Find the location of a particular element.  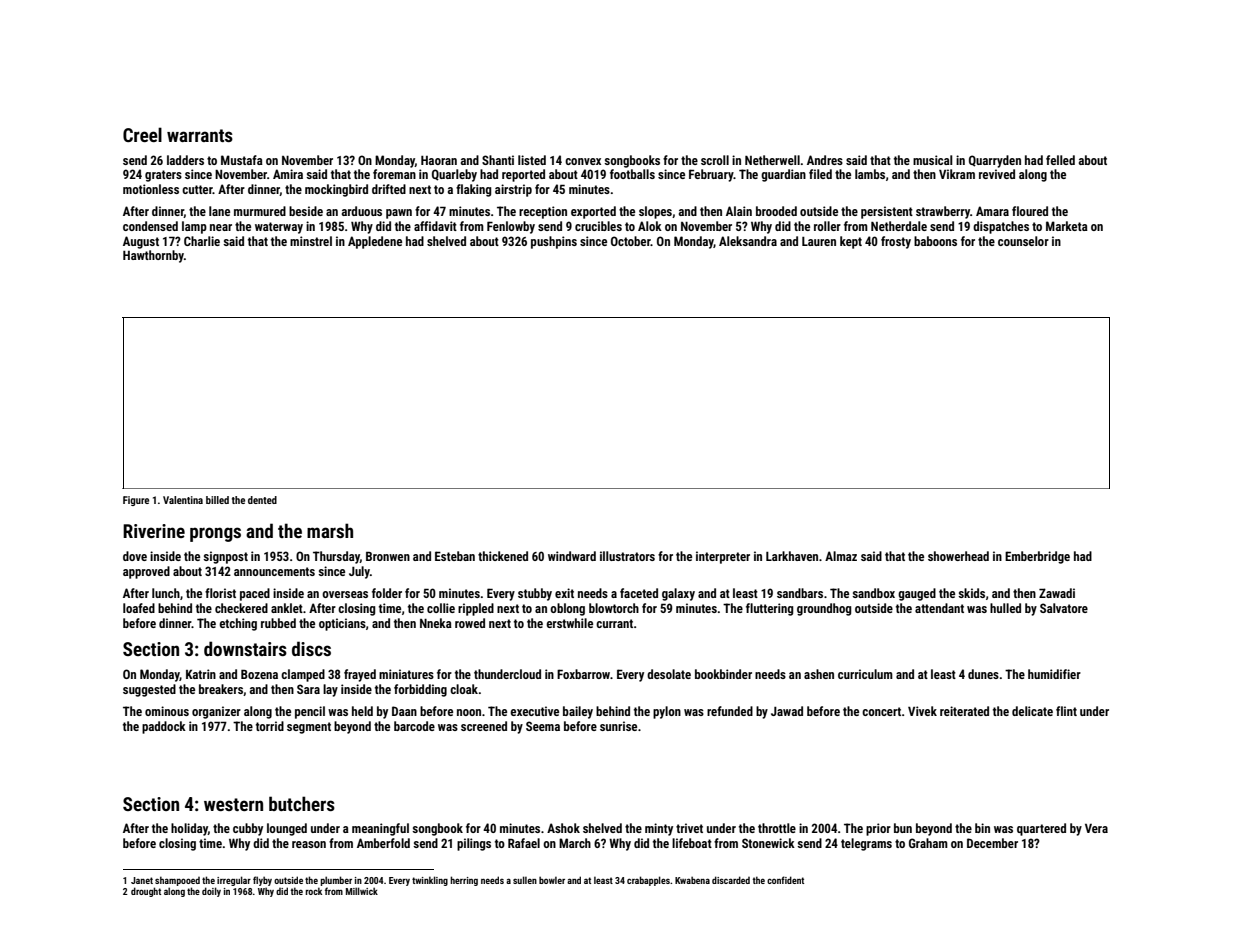

executive is located at coordinates (534, 711).
